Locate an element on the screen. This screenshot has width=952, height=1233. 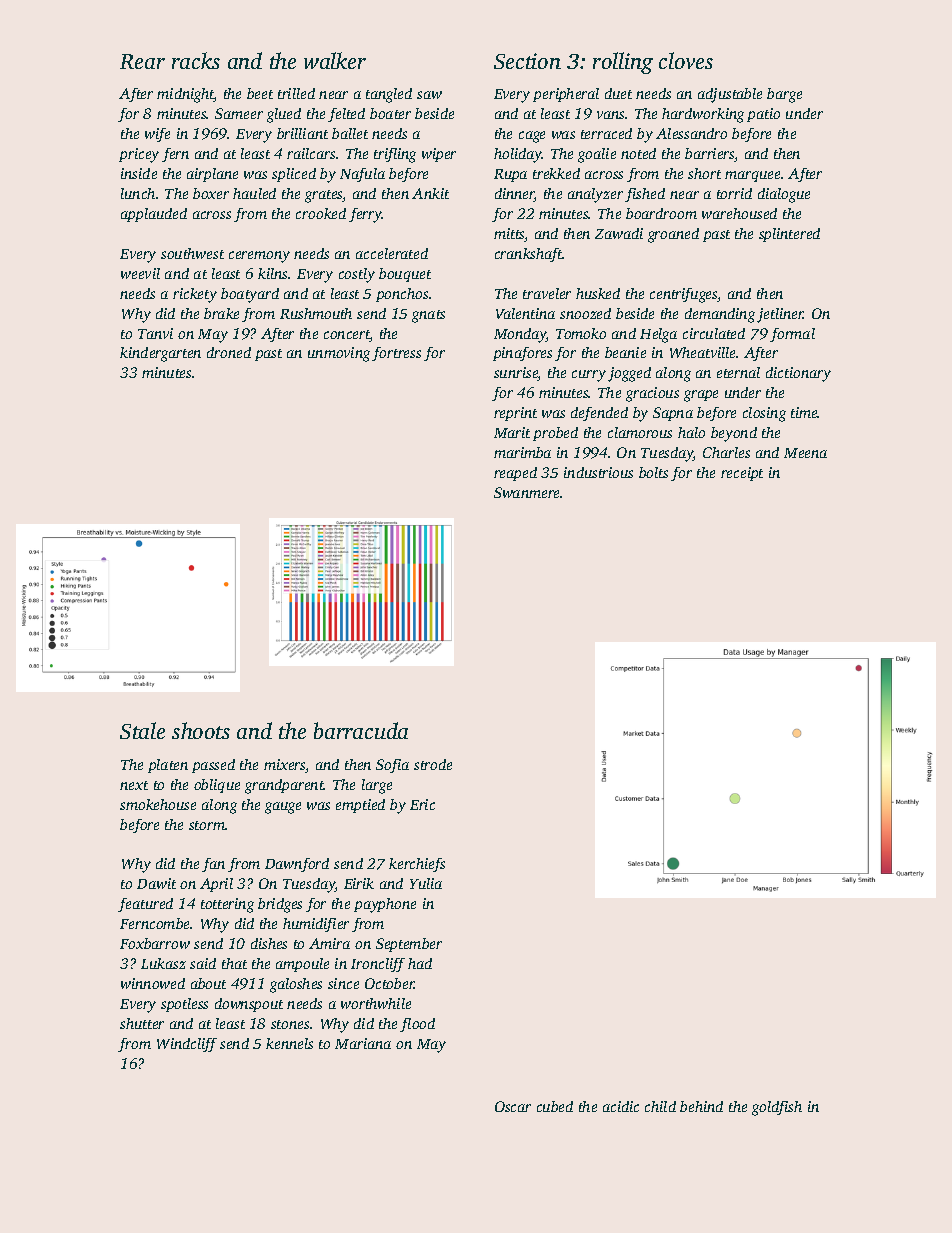
barge is located at coordinates (784, 95).
